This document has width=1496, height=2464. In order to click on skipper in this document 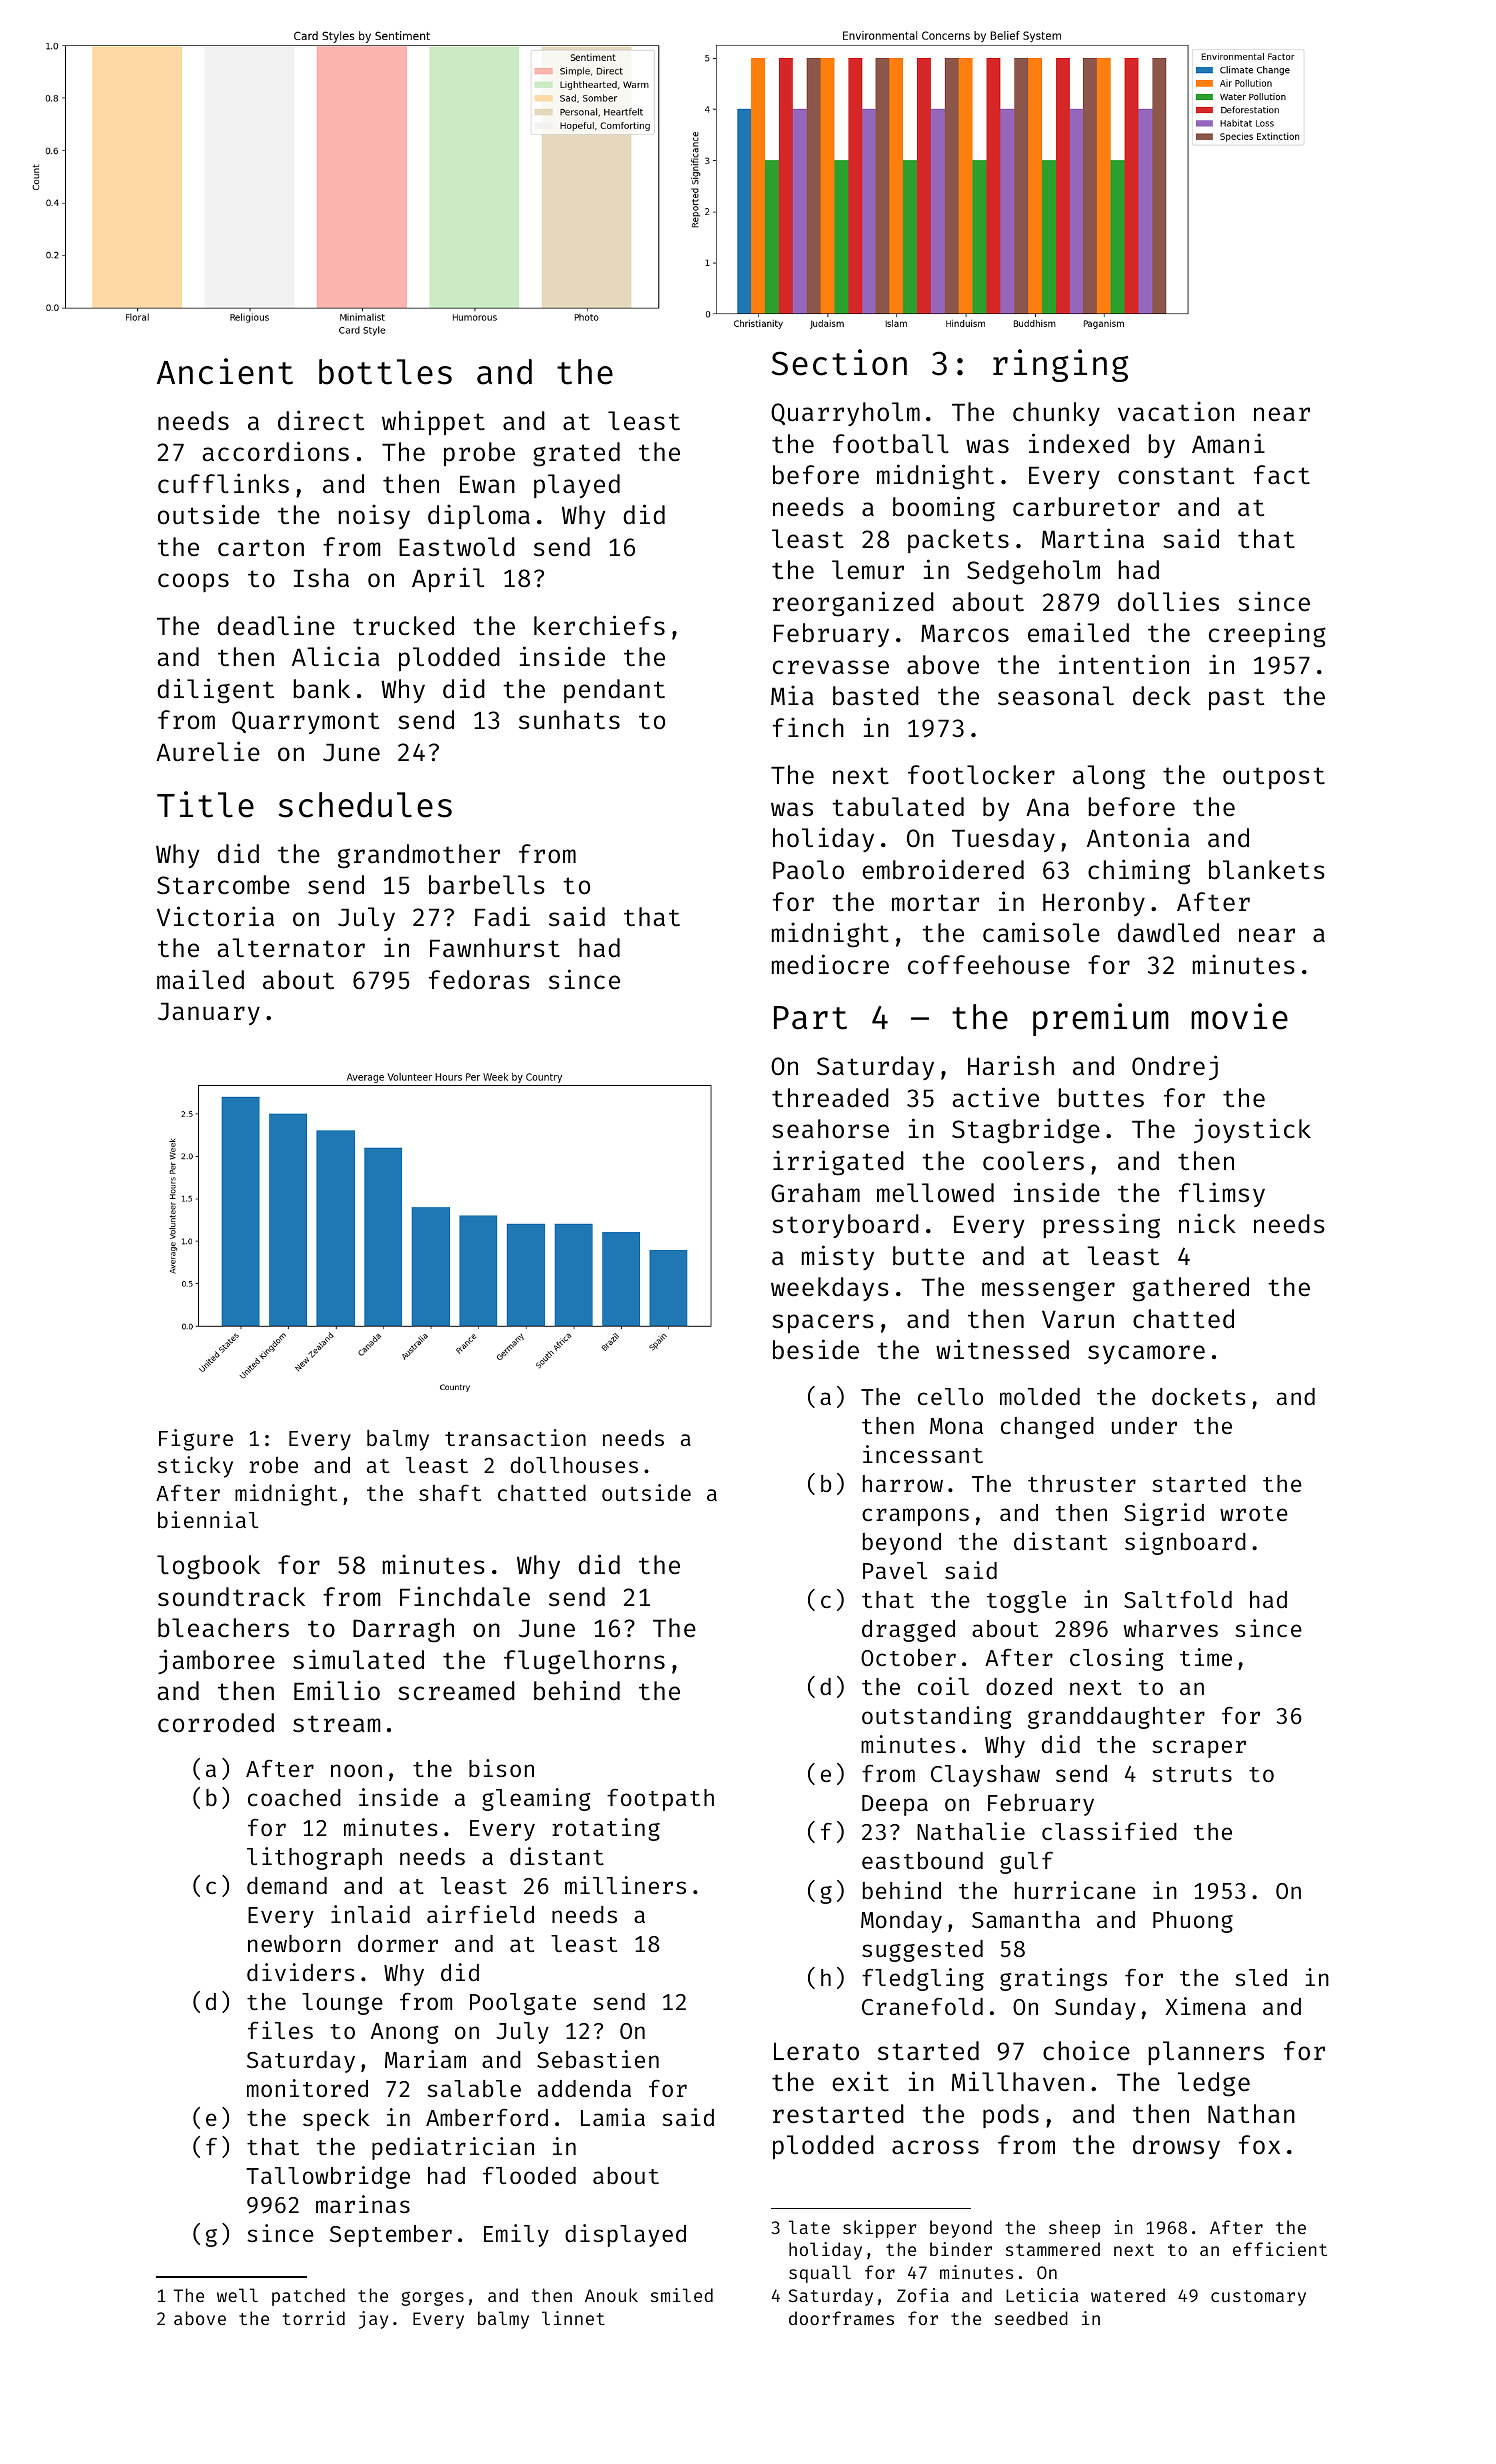, I will do `click(879, 2229)`.
